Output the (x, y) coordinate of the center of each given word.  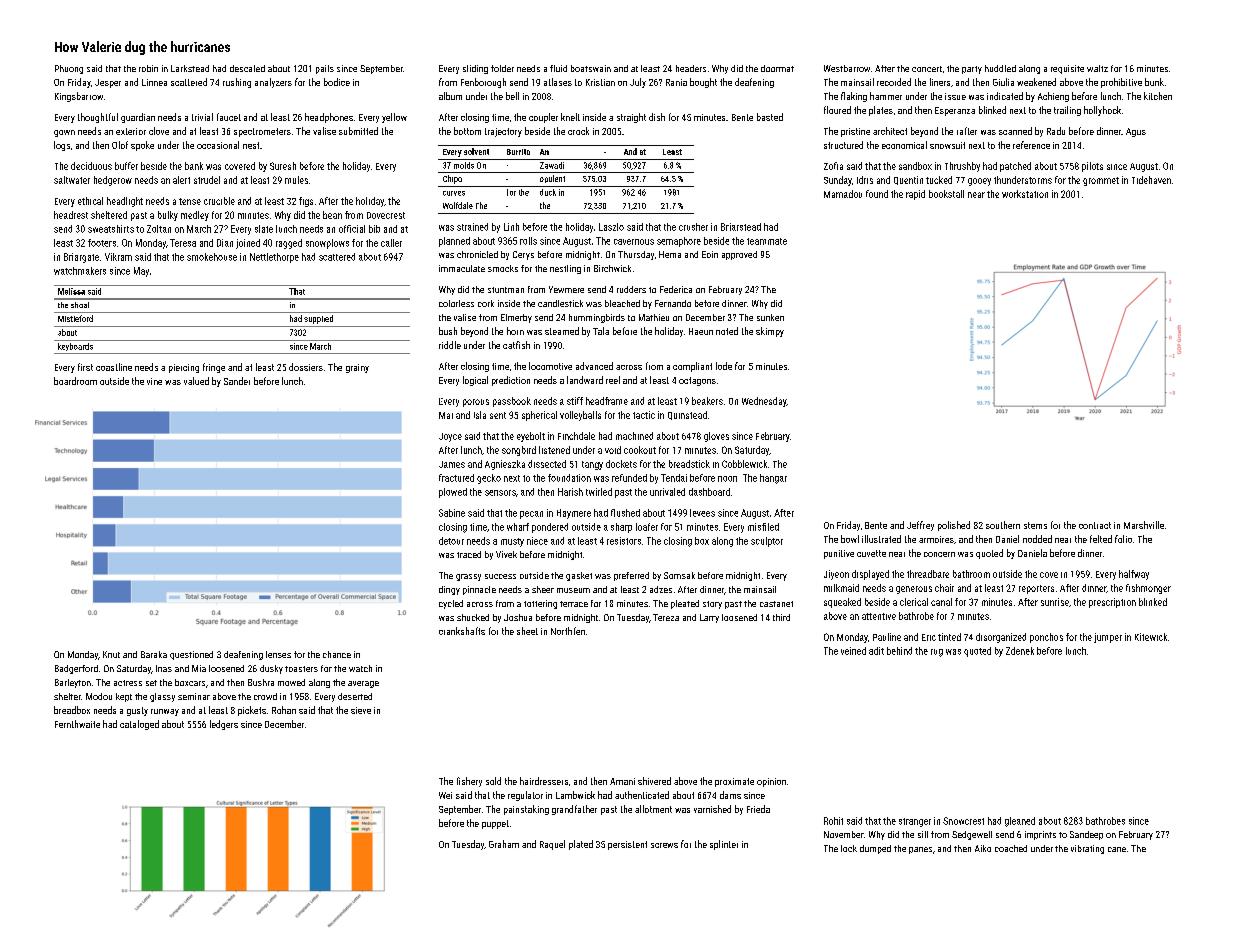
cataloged (139, 725)
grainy (357, 368)
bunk (1154, 82)
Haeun (701, 331)
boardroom (75, 381)
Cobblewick (744, 464)
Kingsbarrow (79, 97)
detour (451, 541)
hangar (773, 479)
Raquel (552, 845)
